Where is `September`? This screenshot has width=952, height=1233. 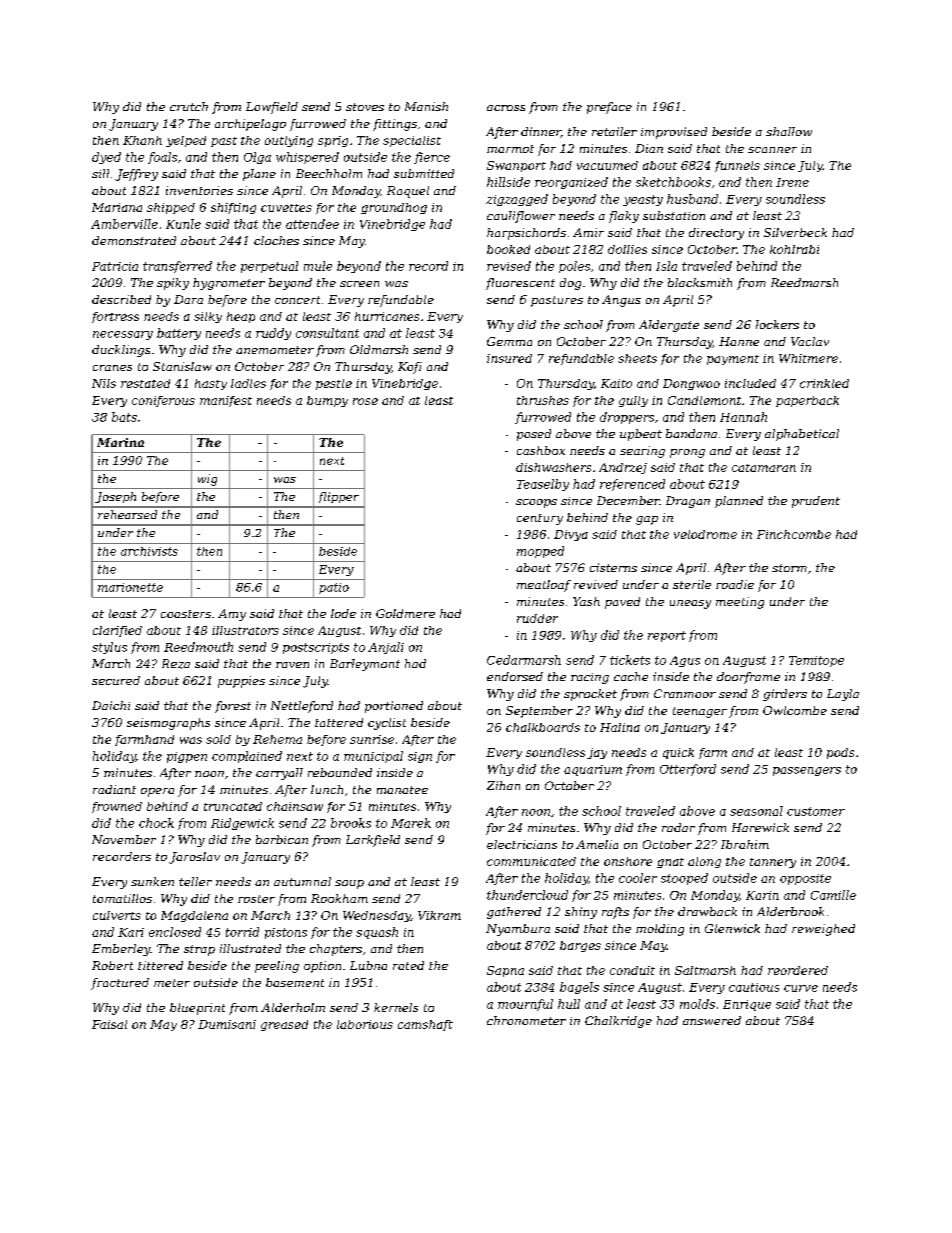 September is located at coordinates (539, 712).
